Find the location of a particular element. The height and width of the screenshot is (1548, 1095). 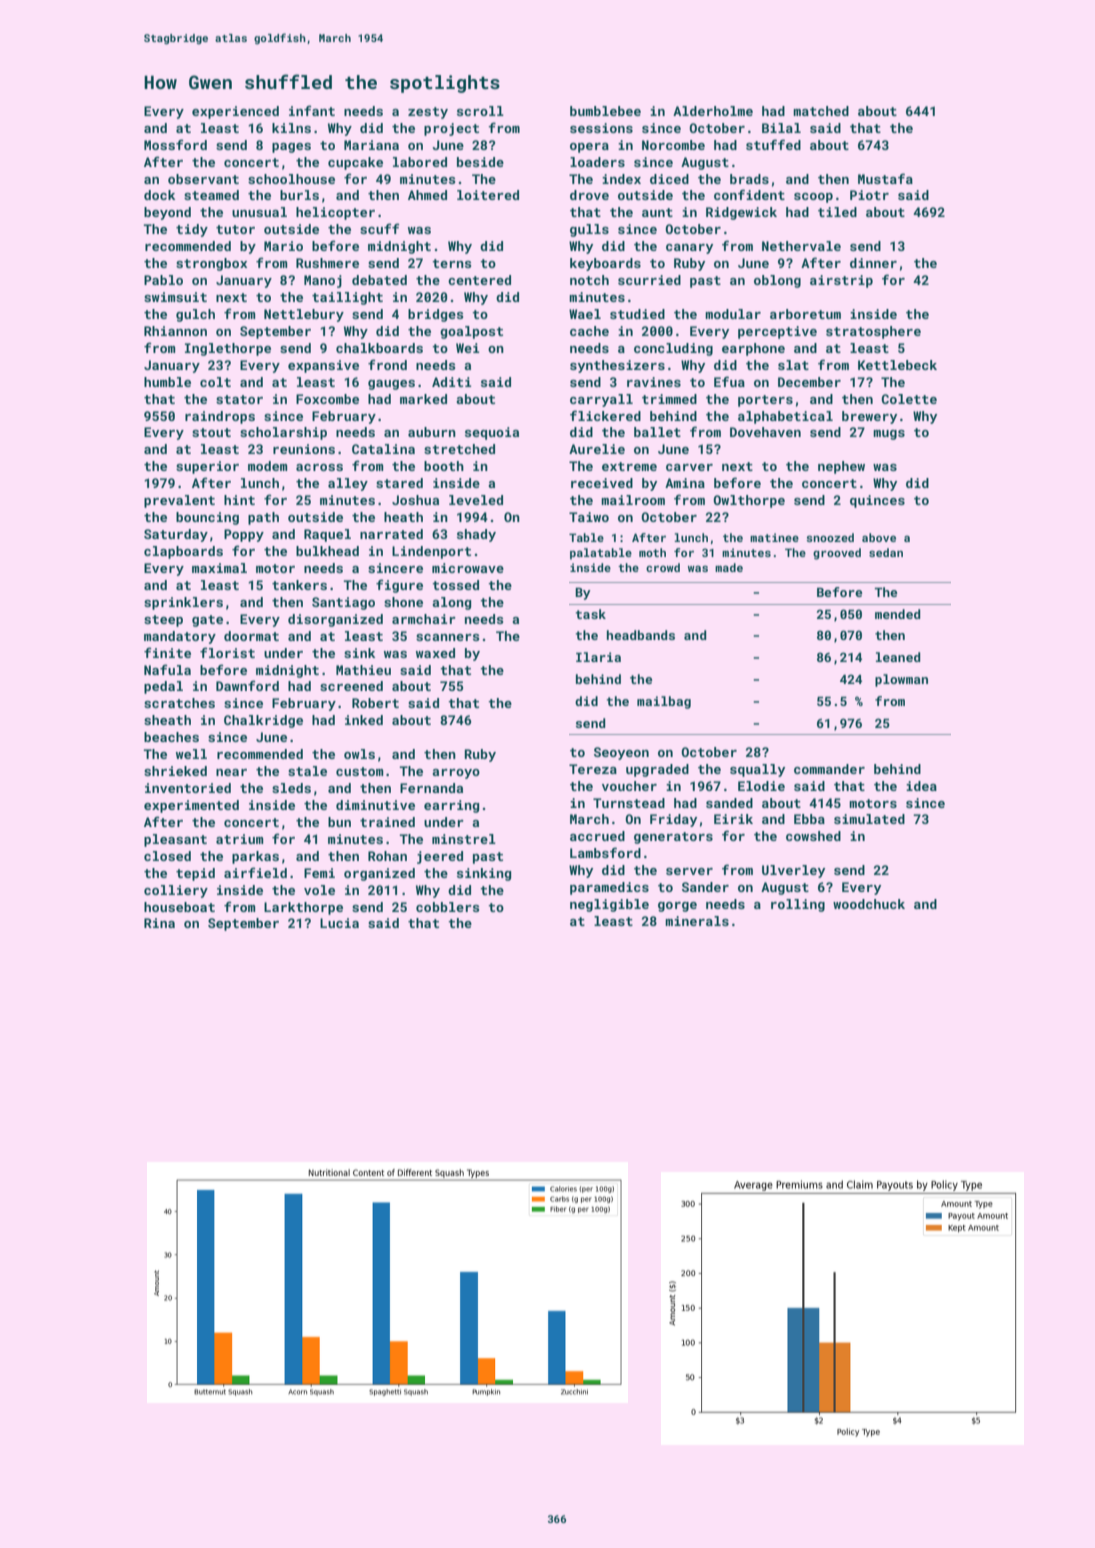

Larkthorpe is located at coordinates (303, 908).
